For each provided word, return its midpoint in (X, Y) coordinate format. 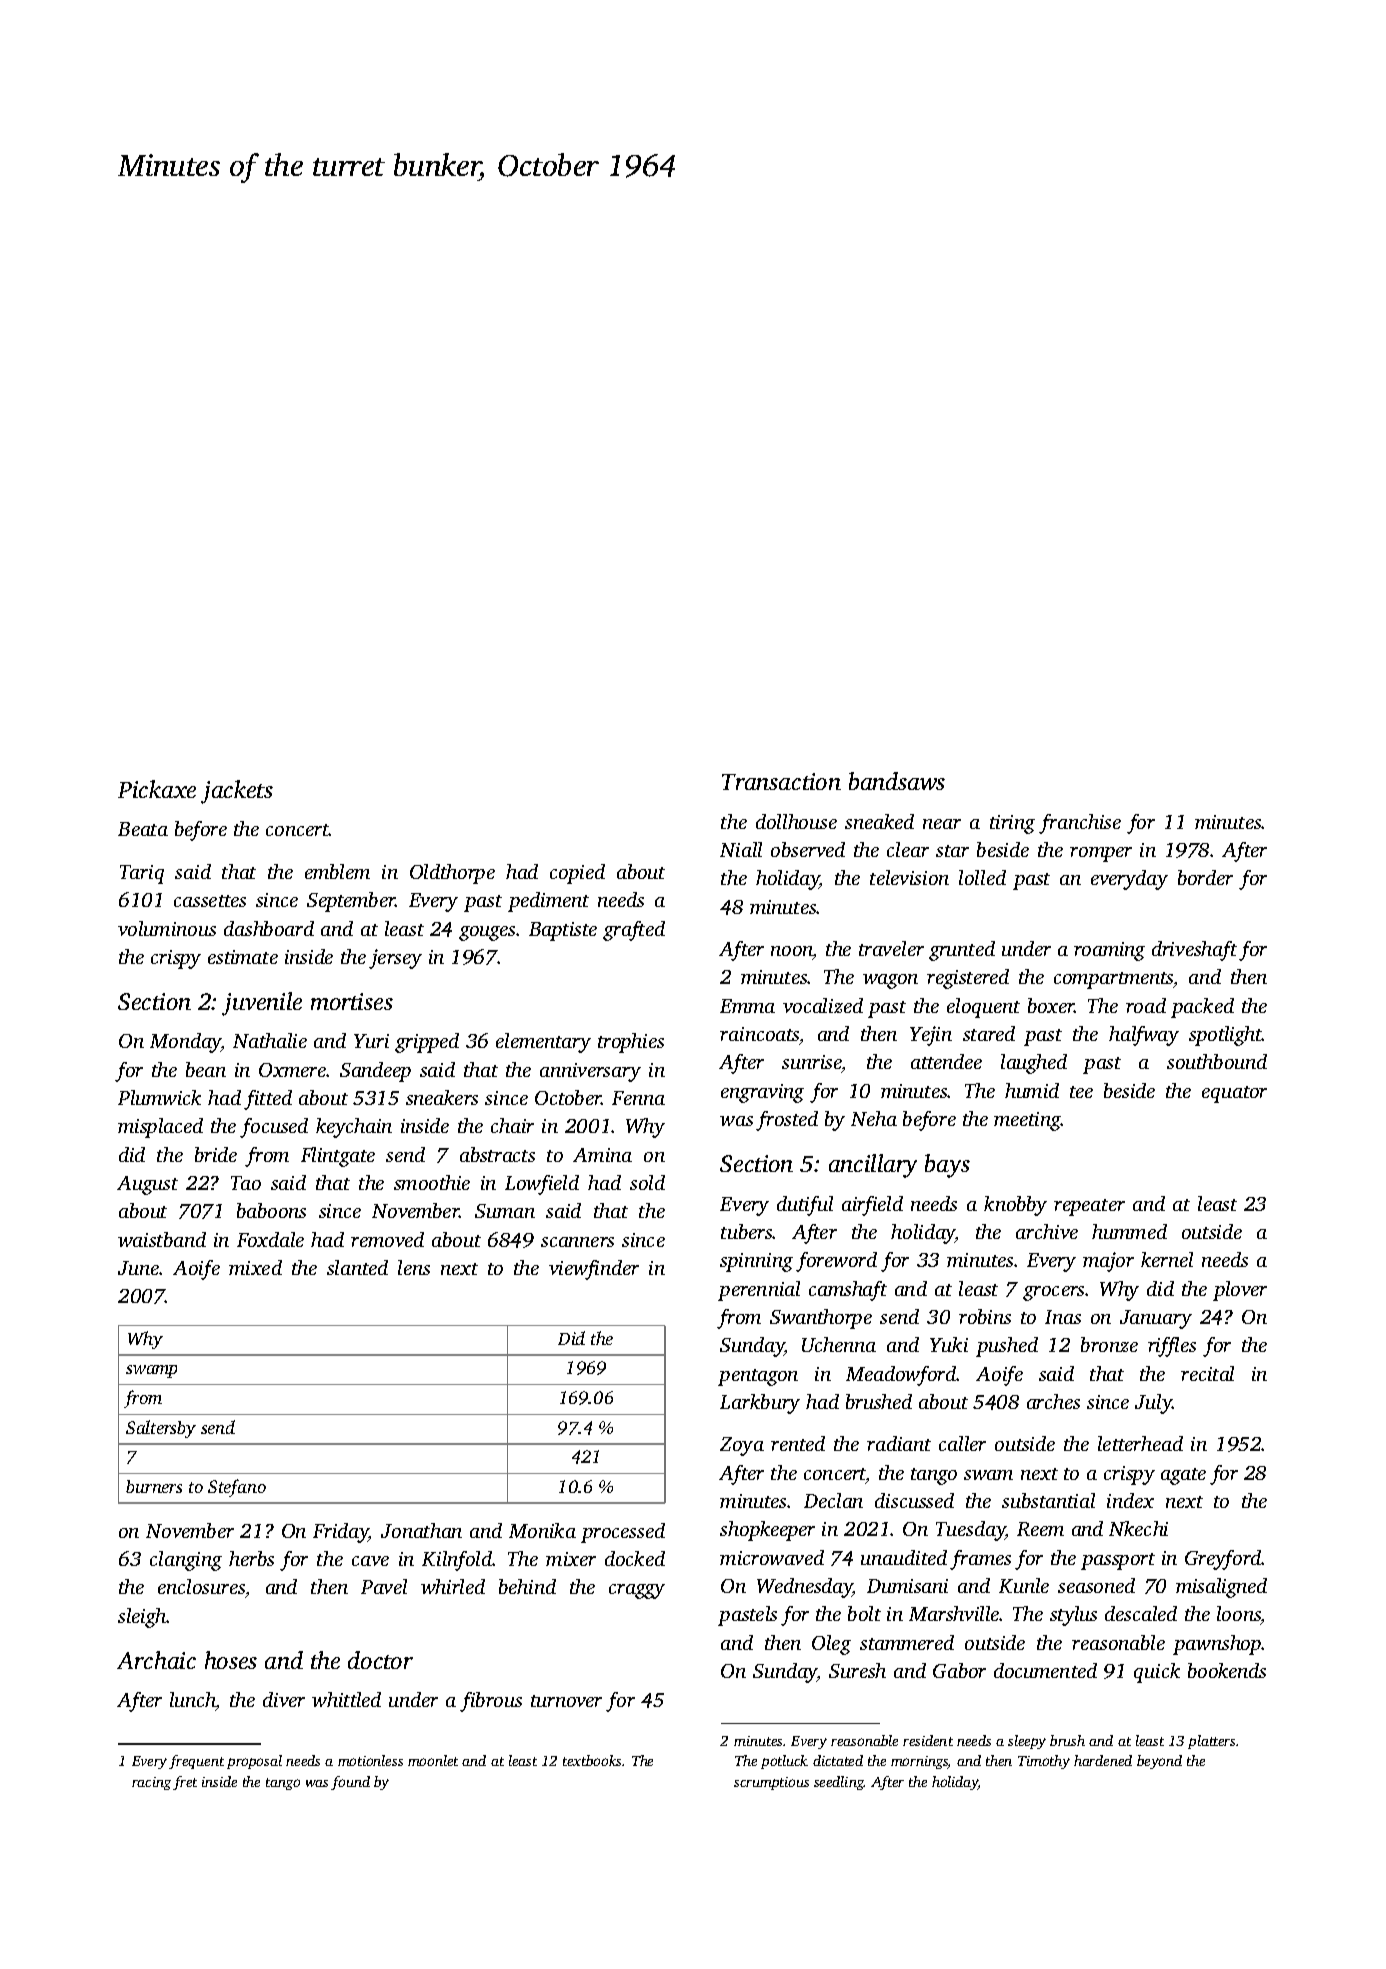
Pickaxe (157, 789)
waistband (162, 1239)
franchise (1080, 824)
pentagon (758, 1377)
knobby (1015, 1206)
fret (185, 1783)
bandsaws (897, 781)
